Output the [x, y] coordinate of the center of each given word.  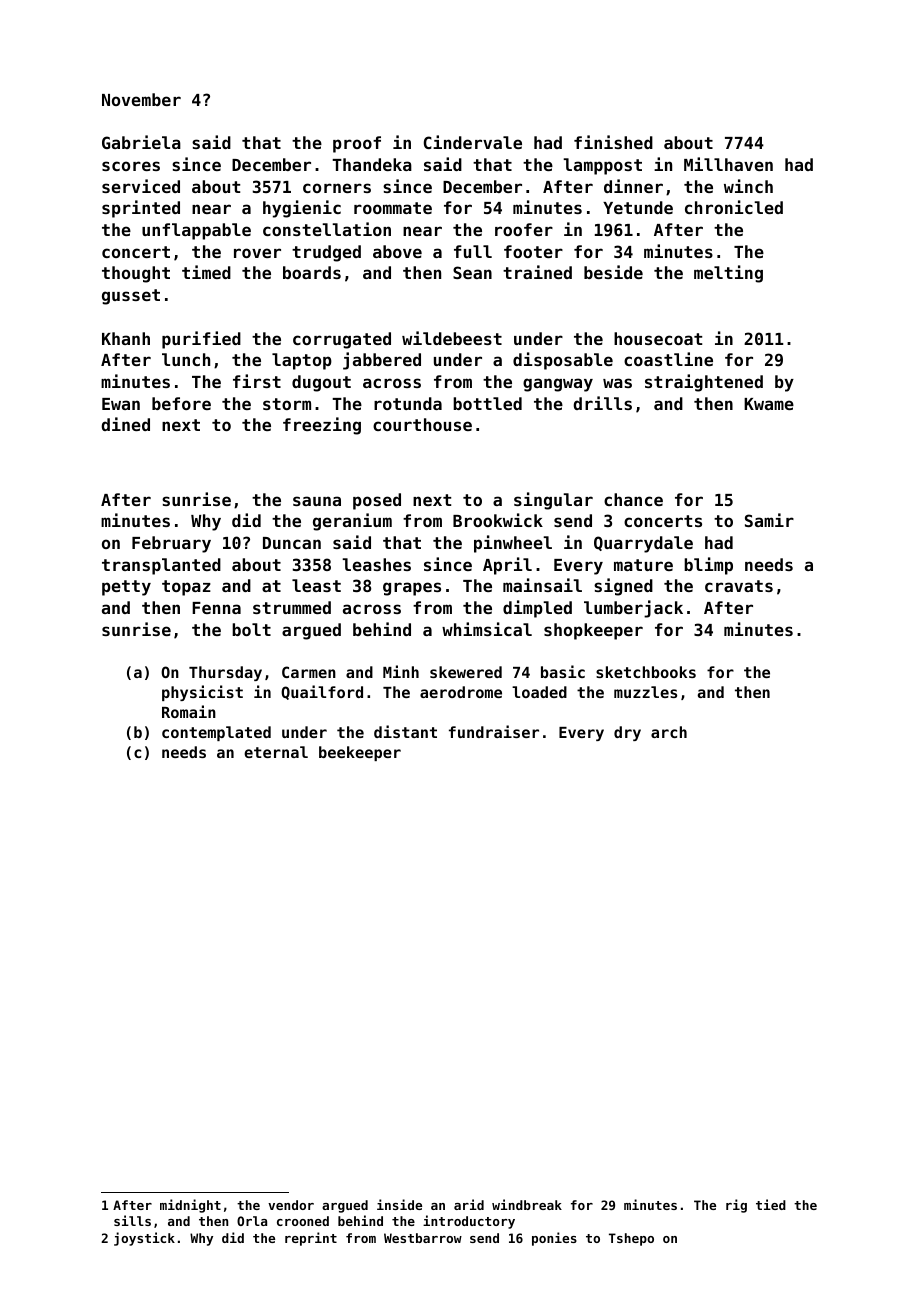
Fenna [216, 608]
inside [399, 1204]
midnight [190, 1206]
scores [131, 166]
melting [728, 274]
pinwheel [513, 544]
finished [613, 142]
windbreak [527, 1204]
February [171, 544]
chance [633, 499]
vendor [291, 1205]
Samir [769, 520]
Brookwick [498, 520]
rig [736, 1206]
